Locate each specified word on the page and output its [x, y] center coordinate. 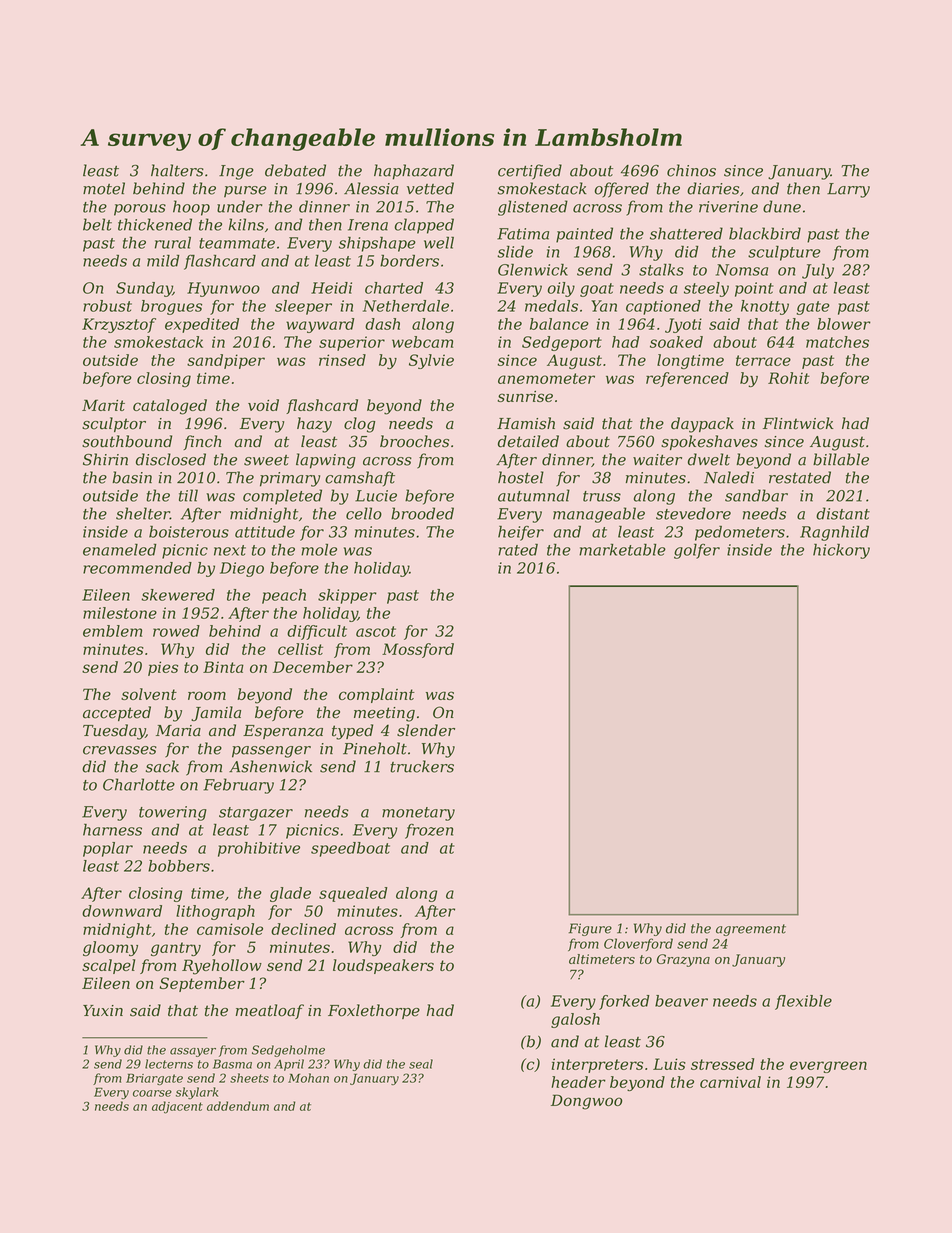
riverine [728, 207]
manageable [599, 515]
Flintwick [798, 423]
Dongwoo [586, 1102]
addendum [238, 1106]
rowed [176, 631]
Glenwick [533, 270]
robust [107, 306]
